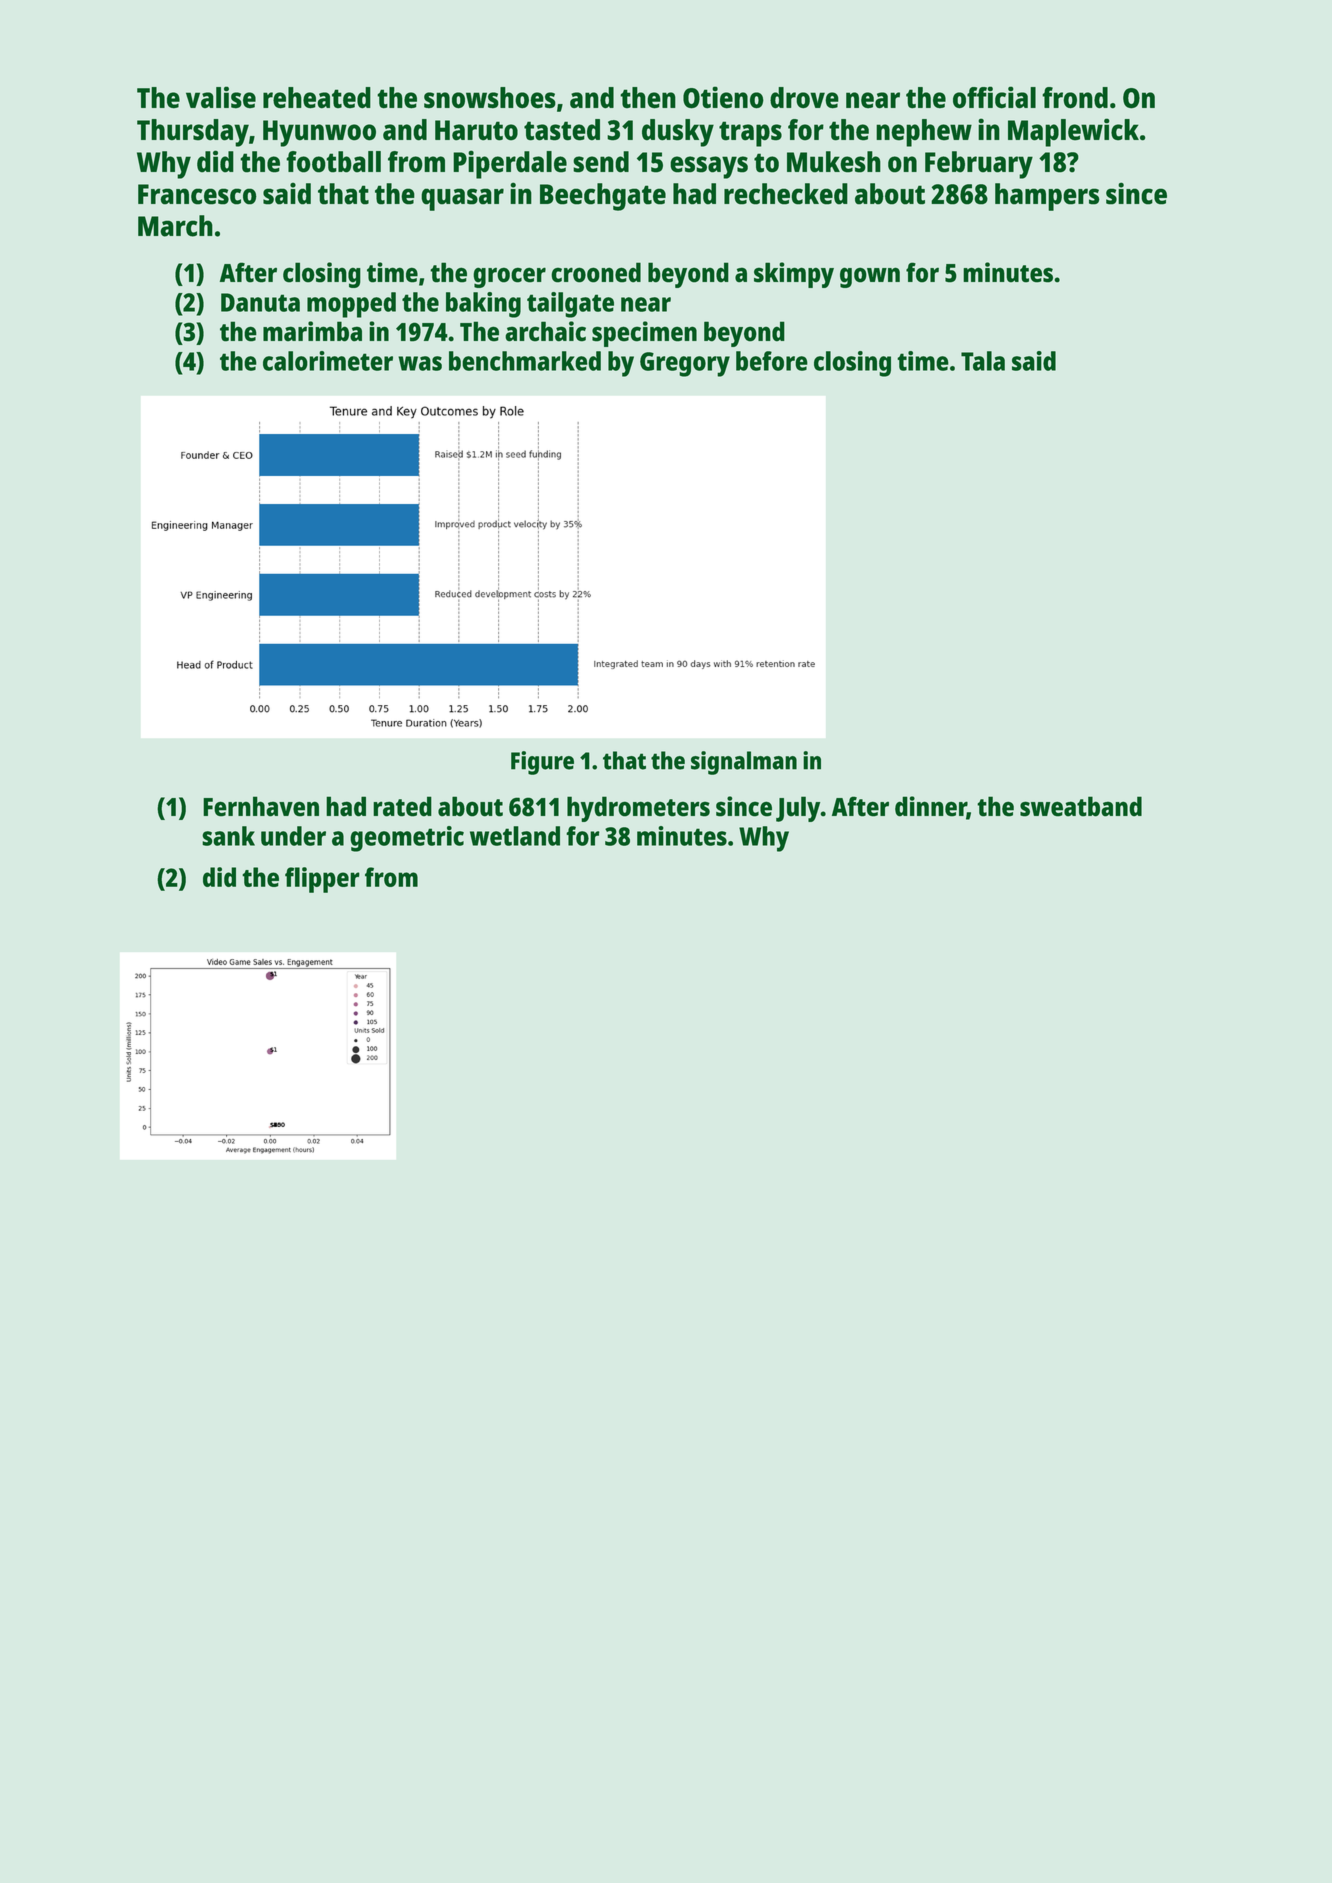 The height and width of the screenshot is (1883, 1332). I want to click on Haruto, so click(476, 130).
